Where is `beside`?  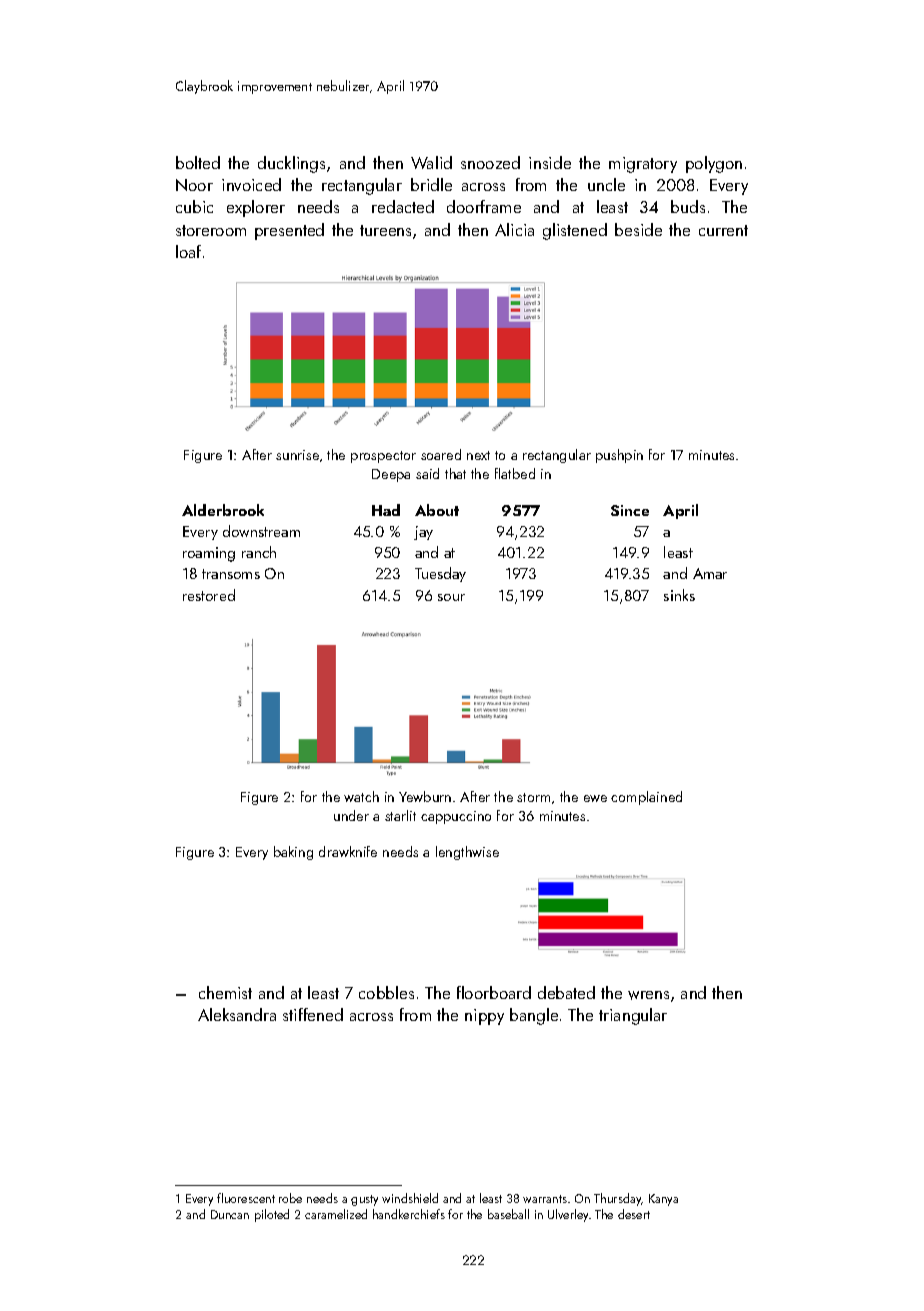
beside is located at coordinates (638, 229).
